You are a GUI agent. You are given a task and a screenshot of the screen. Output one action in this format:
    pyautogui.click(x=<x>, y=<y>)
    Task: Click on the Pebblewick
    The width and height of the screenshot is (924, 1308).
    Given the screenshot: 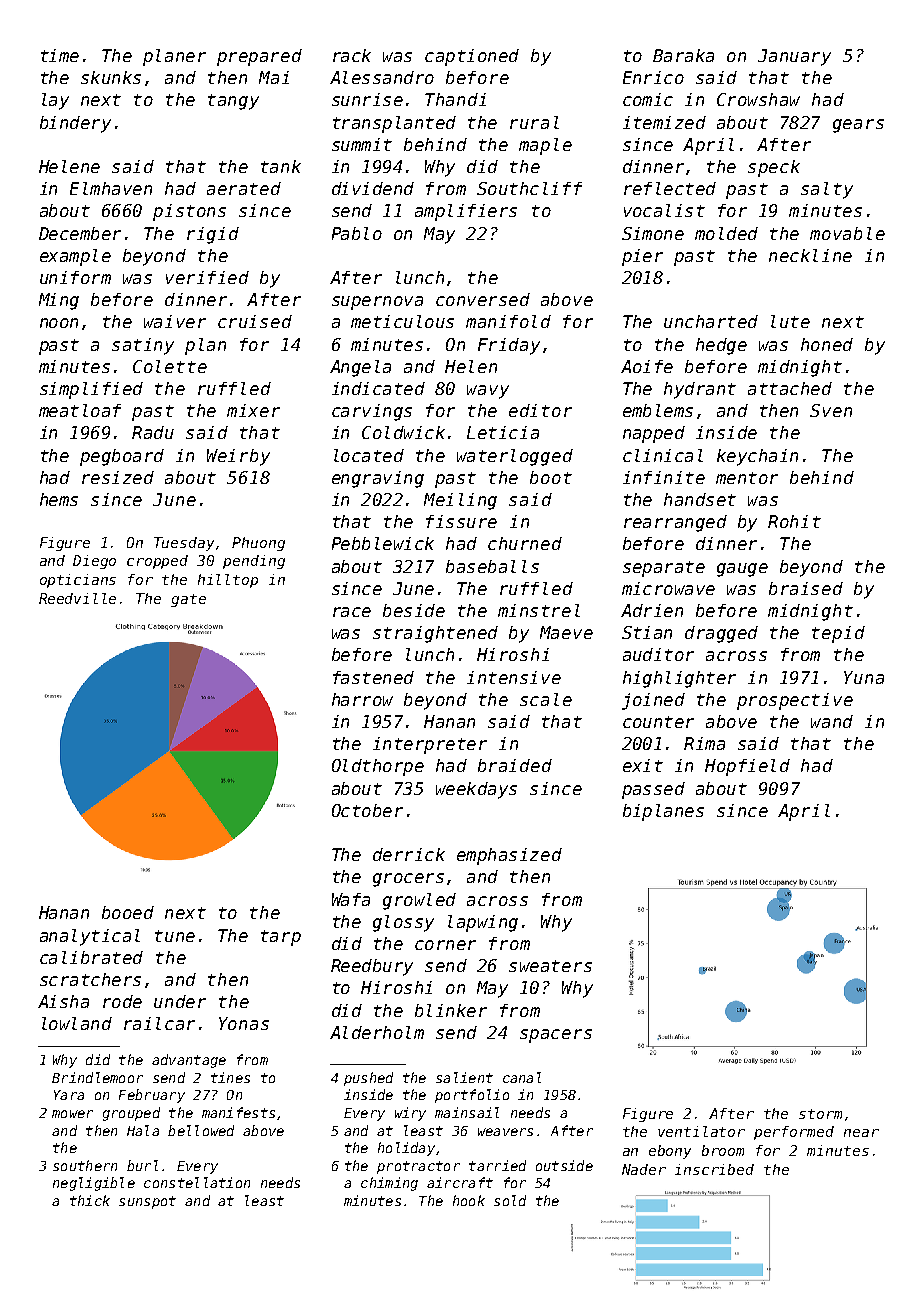 What is the action you would take?
    pyautogui.click(x=383, y=543)
